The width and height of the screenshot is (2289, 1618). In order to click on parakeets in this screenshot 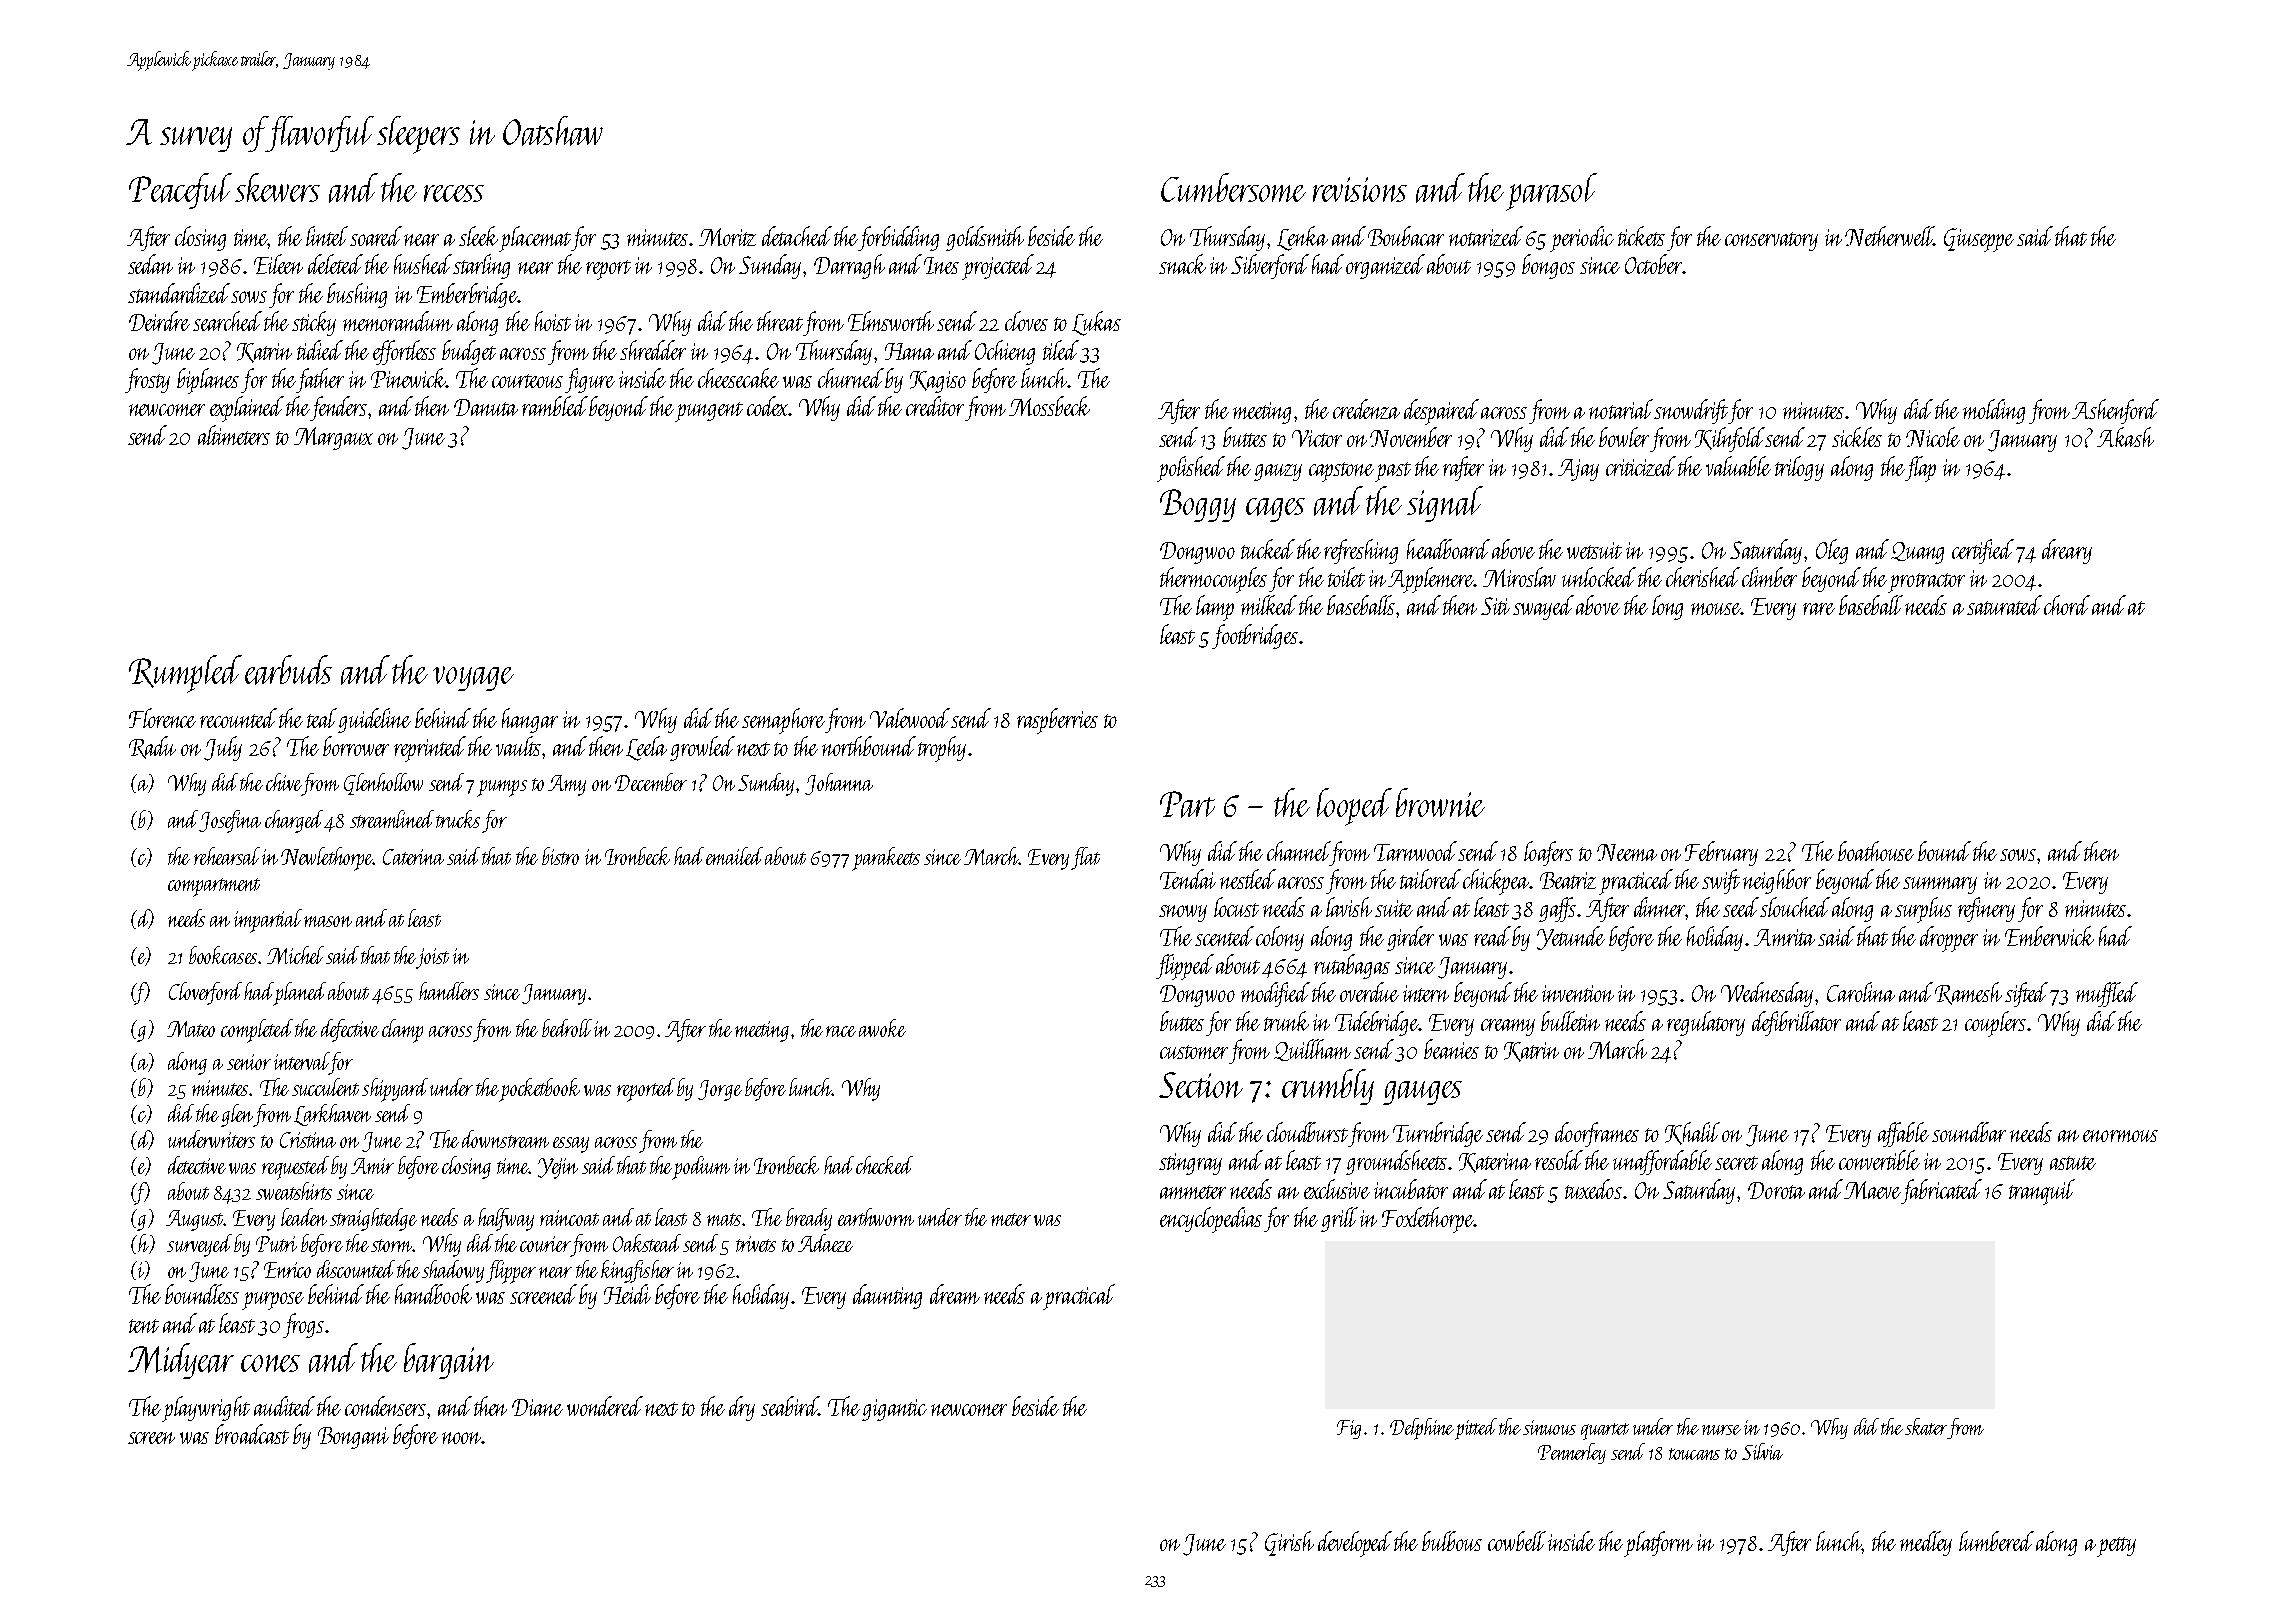, I will do `click(886, 859)`.
